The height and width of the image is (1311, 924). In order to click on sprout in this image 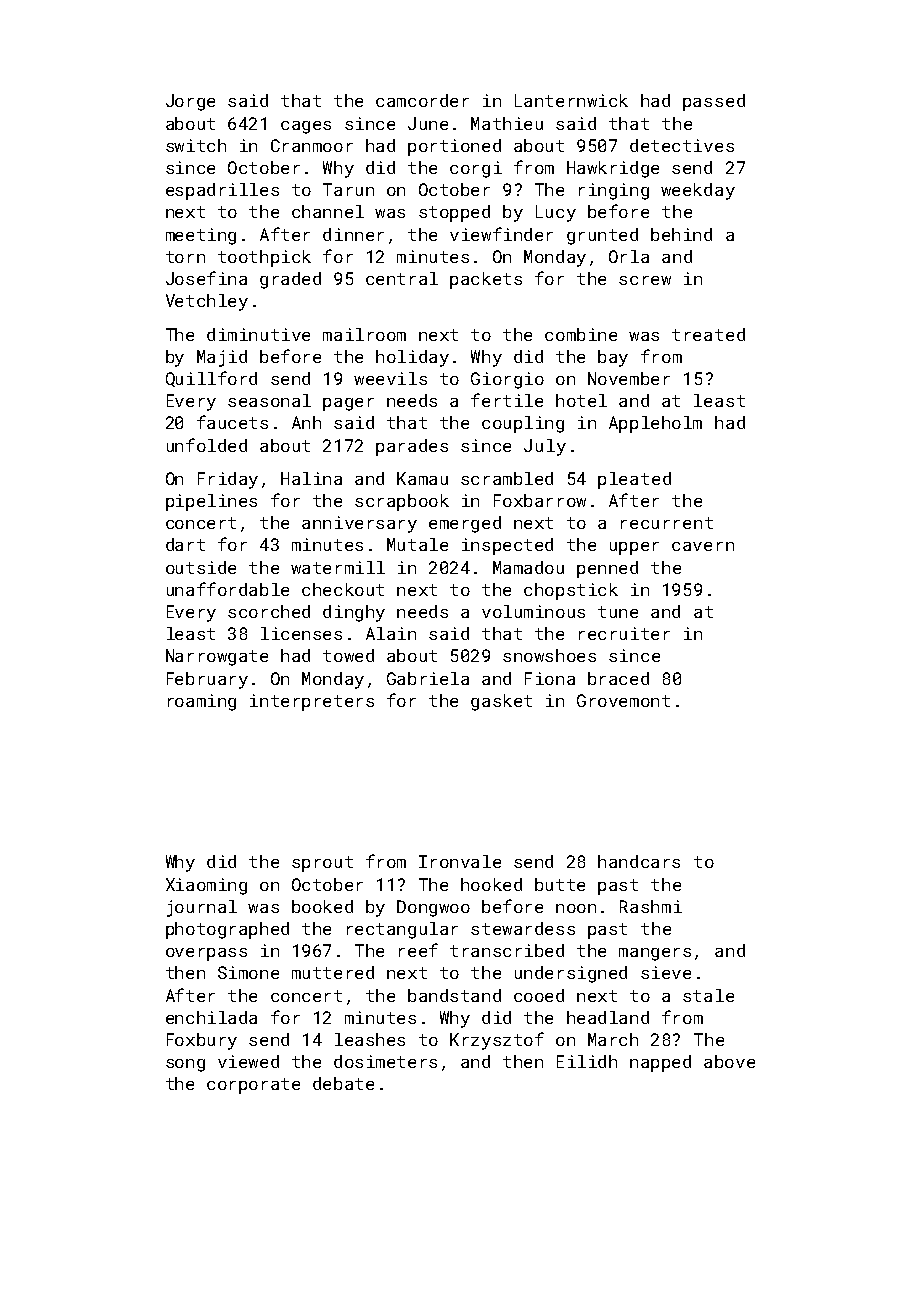, I will do `click(322, 864)`.
